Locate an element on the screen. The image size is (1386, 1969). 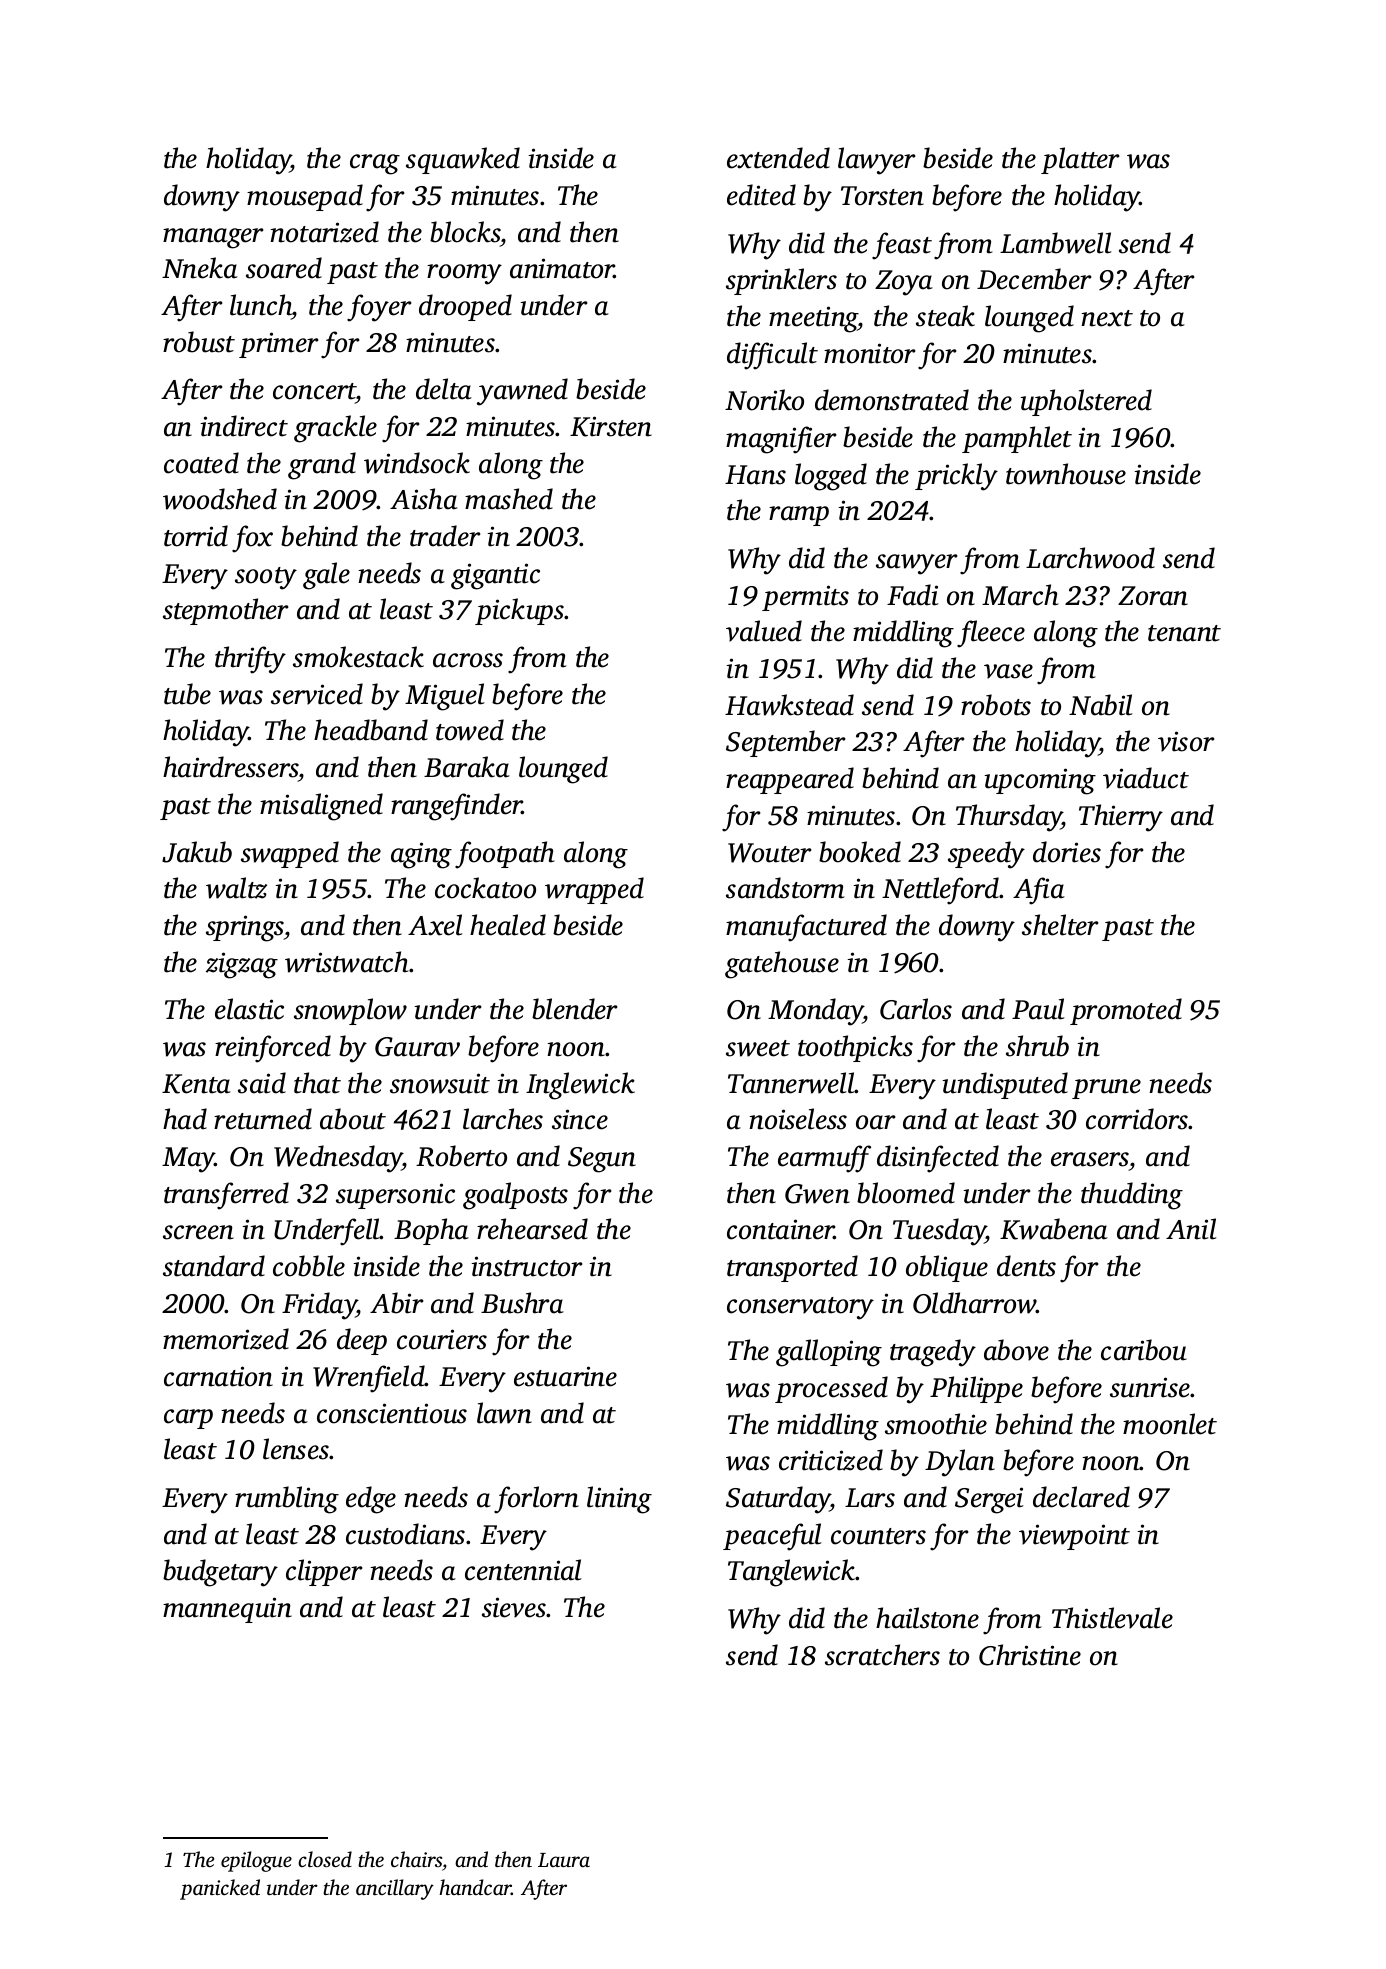
sprinklers is located at coordinates (781, 281).
